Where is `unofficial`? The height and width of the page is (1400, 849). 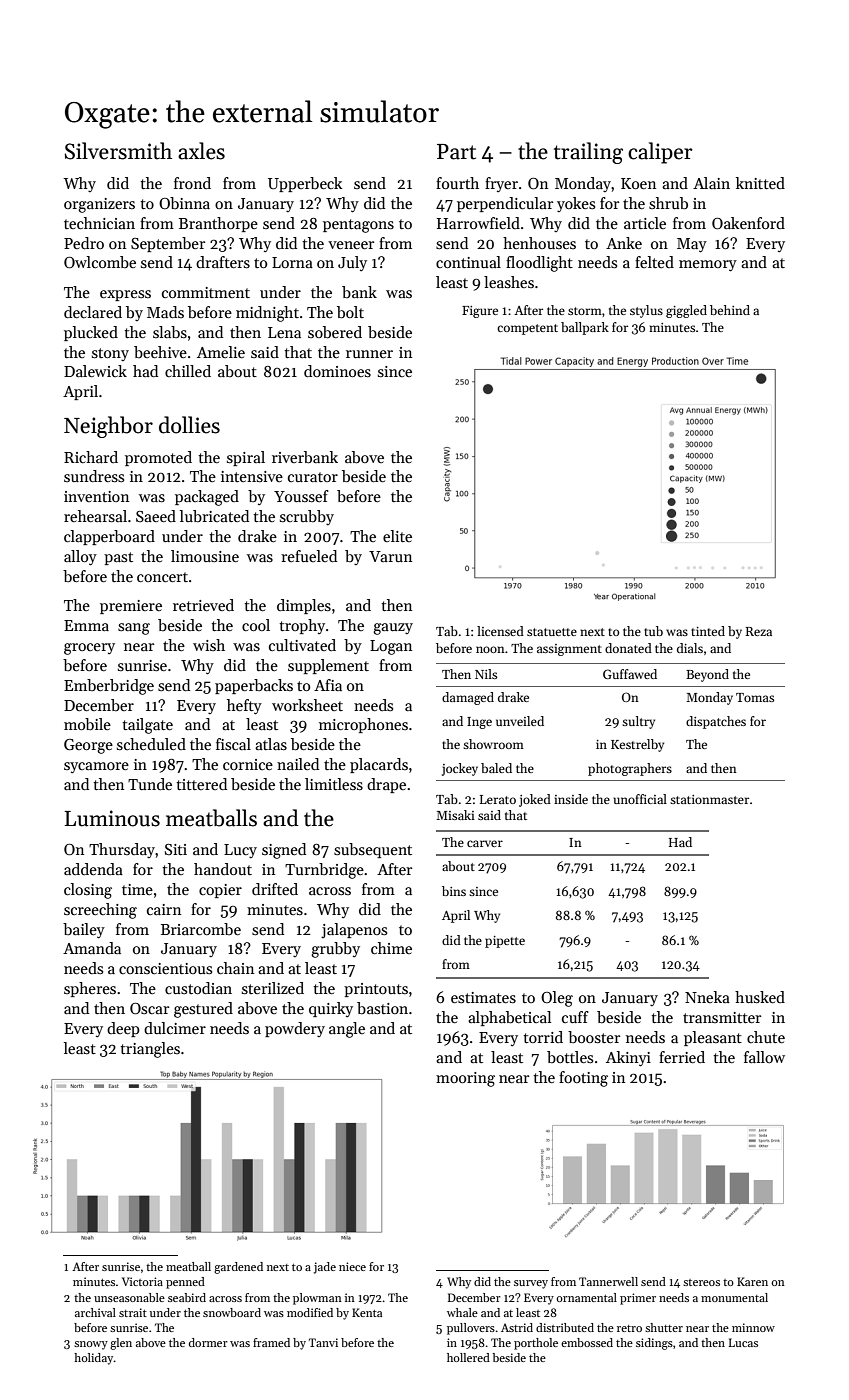
unofficial is located at coordinates (640, 799).
